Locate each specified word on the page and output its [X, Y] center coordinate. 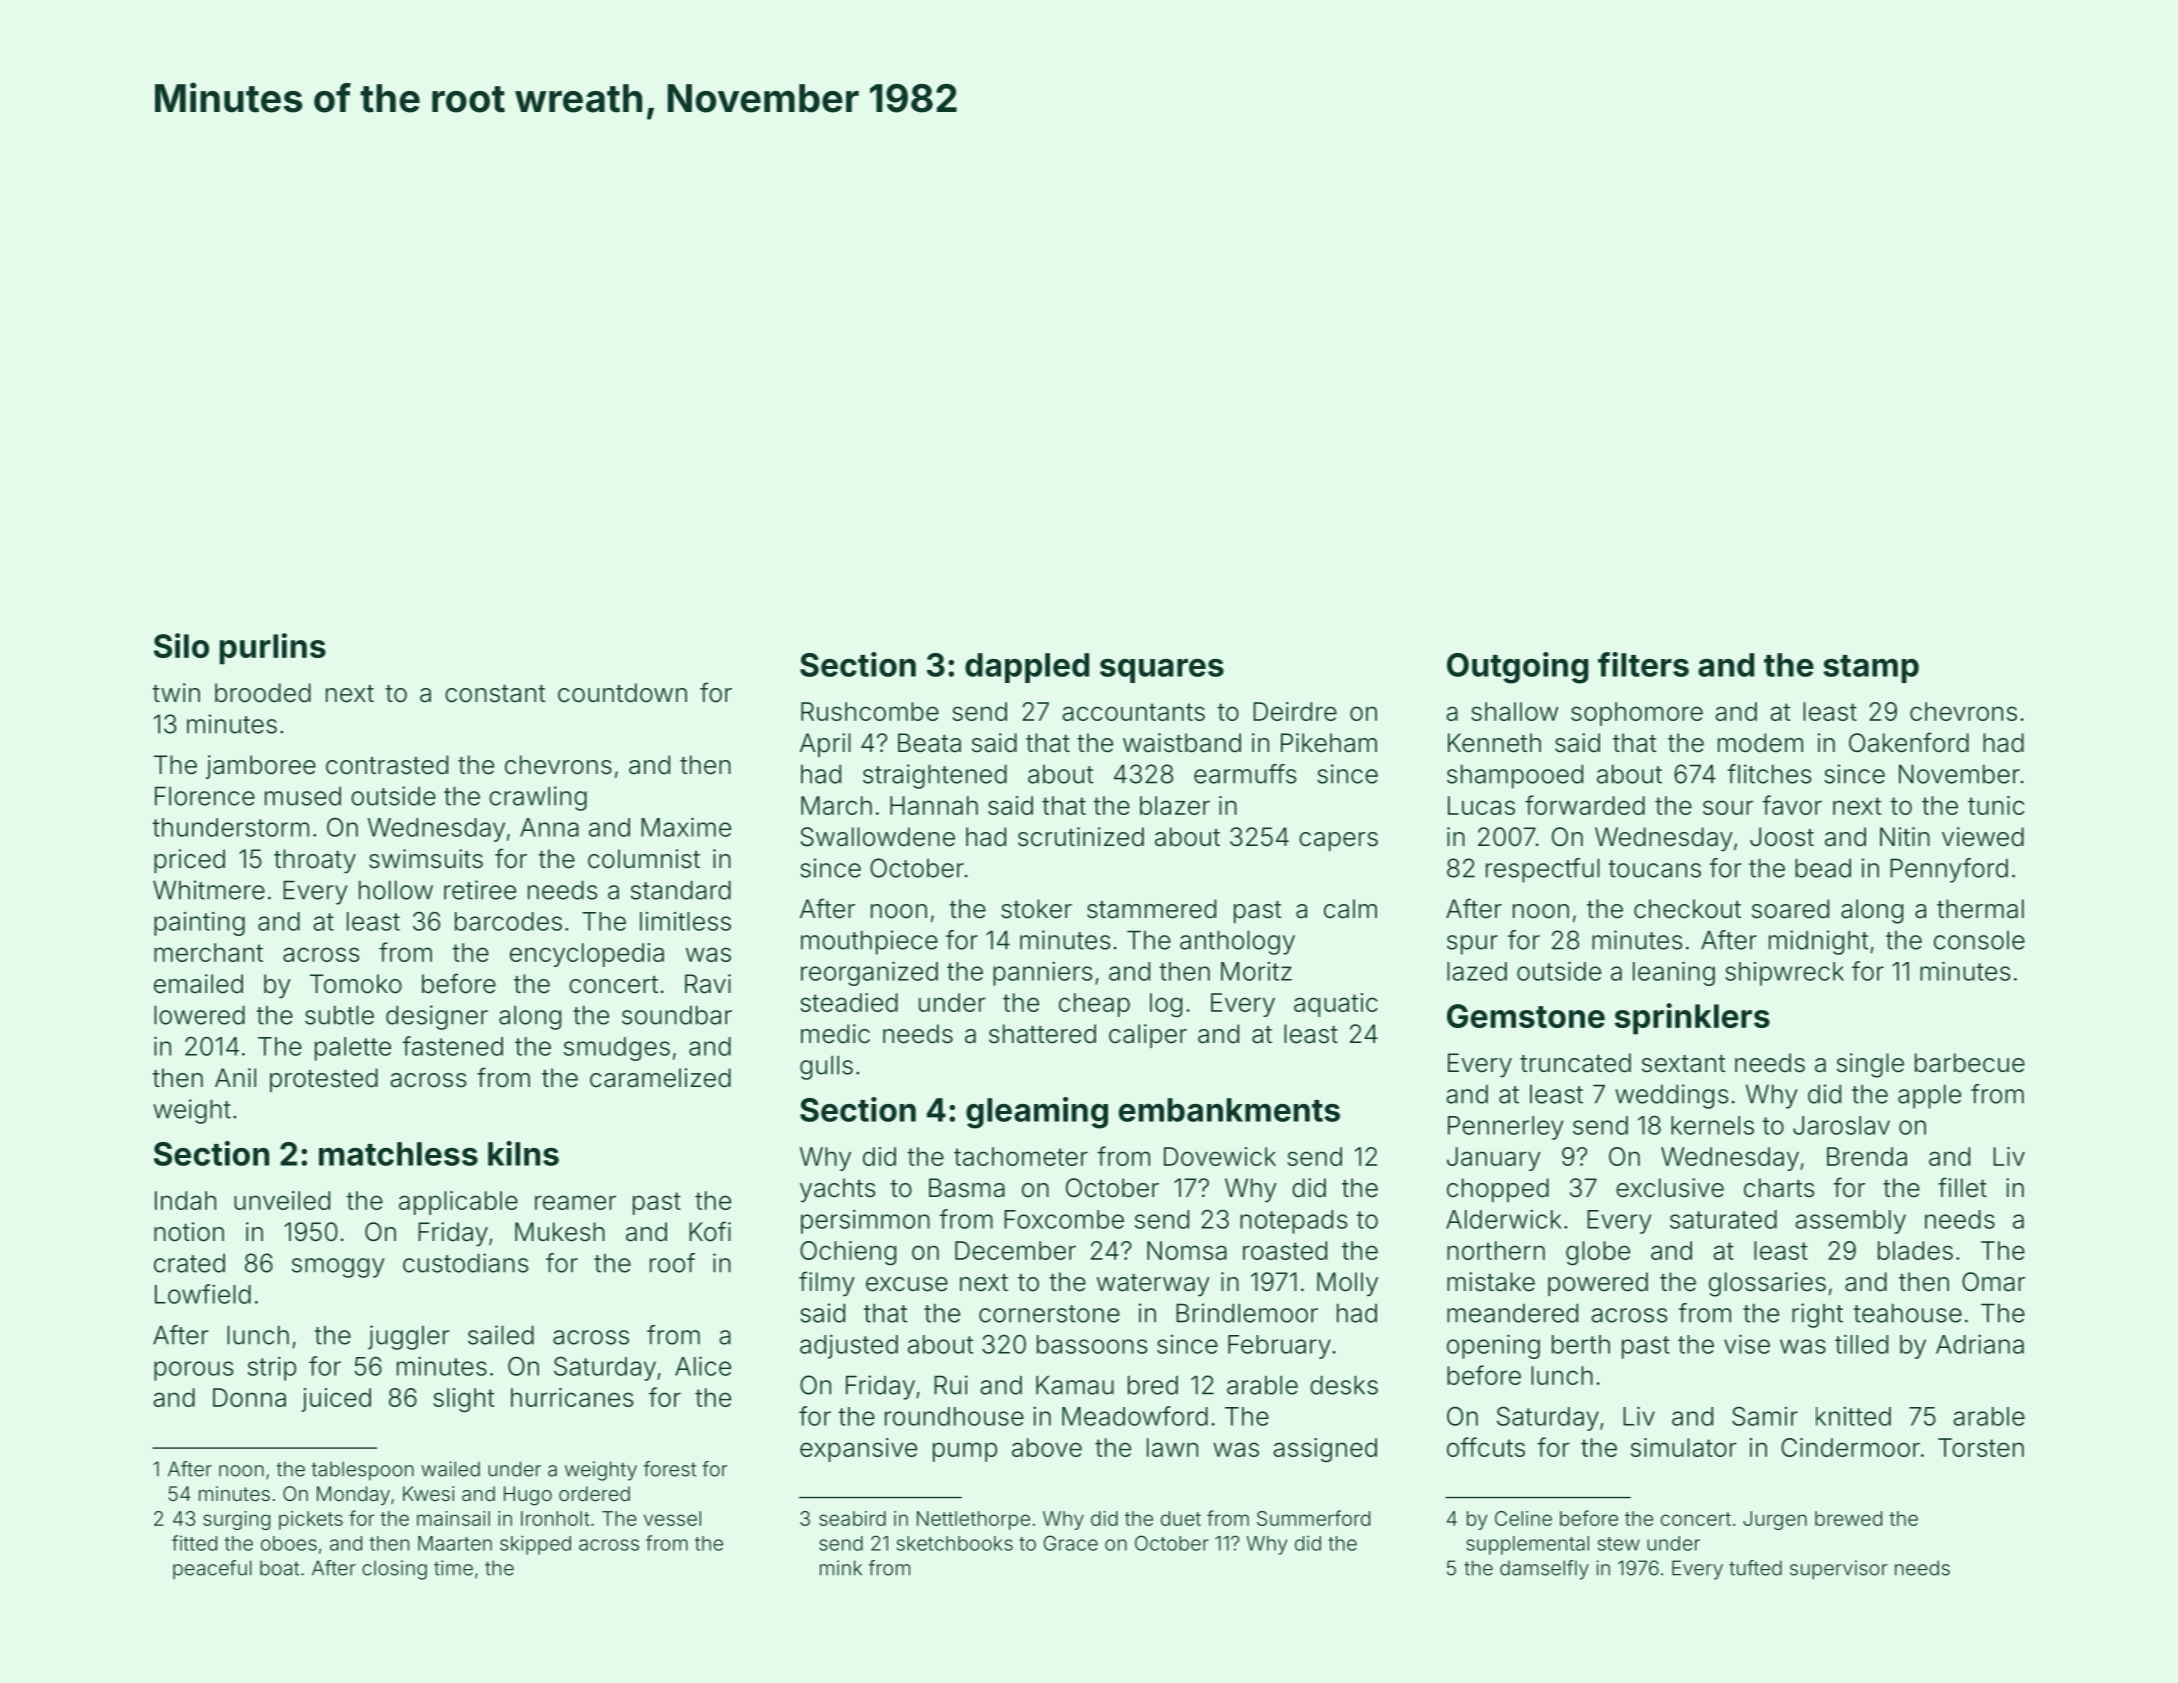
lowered [199, 1015]
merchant [208, 952]
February [1279, 1347]
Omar [1993, 1282]
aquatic [1336, 1005]
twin [176, 692]
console [1979, 940]
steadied [849, 1002]
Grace [1071, 1543]
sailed [501, 1335]
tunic [1996, 805]
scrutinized [1081, 837]
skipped [535, 1545]
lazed [1477, 971]
